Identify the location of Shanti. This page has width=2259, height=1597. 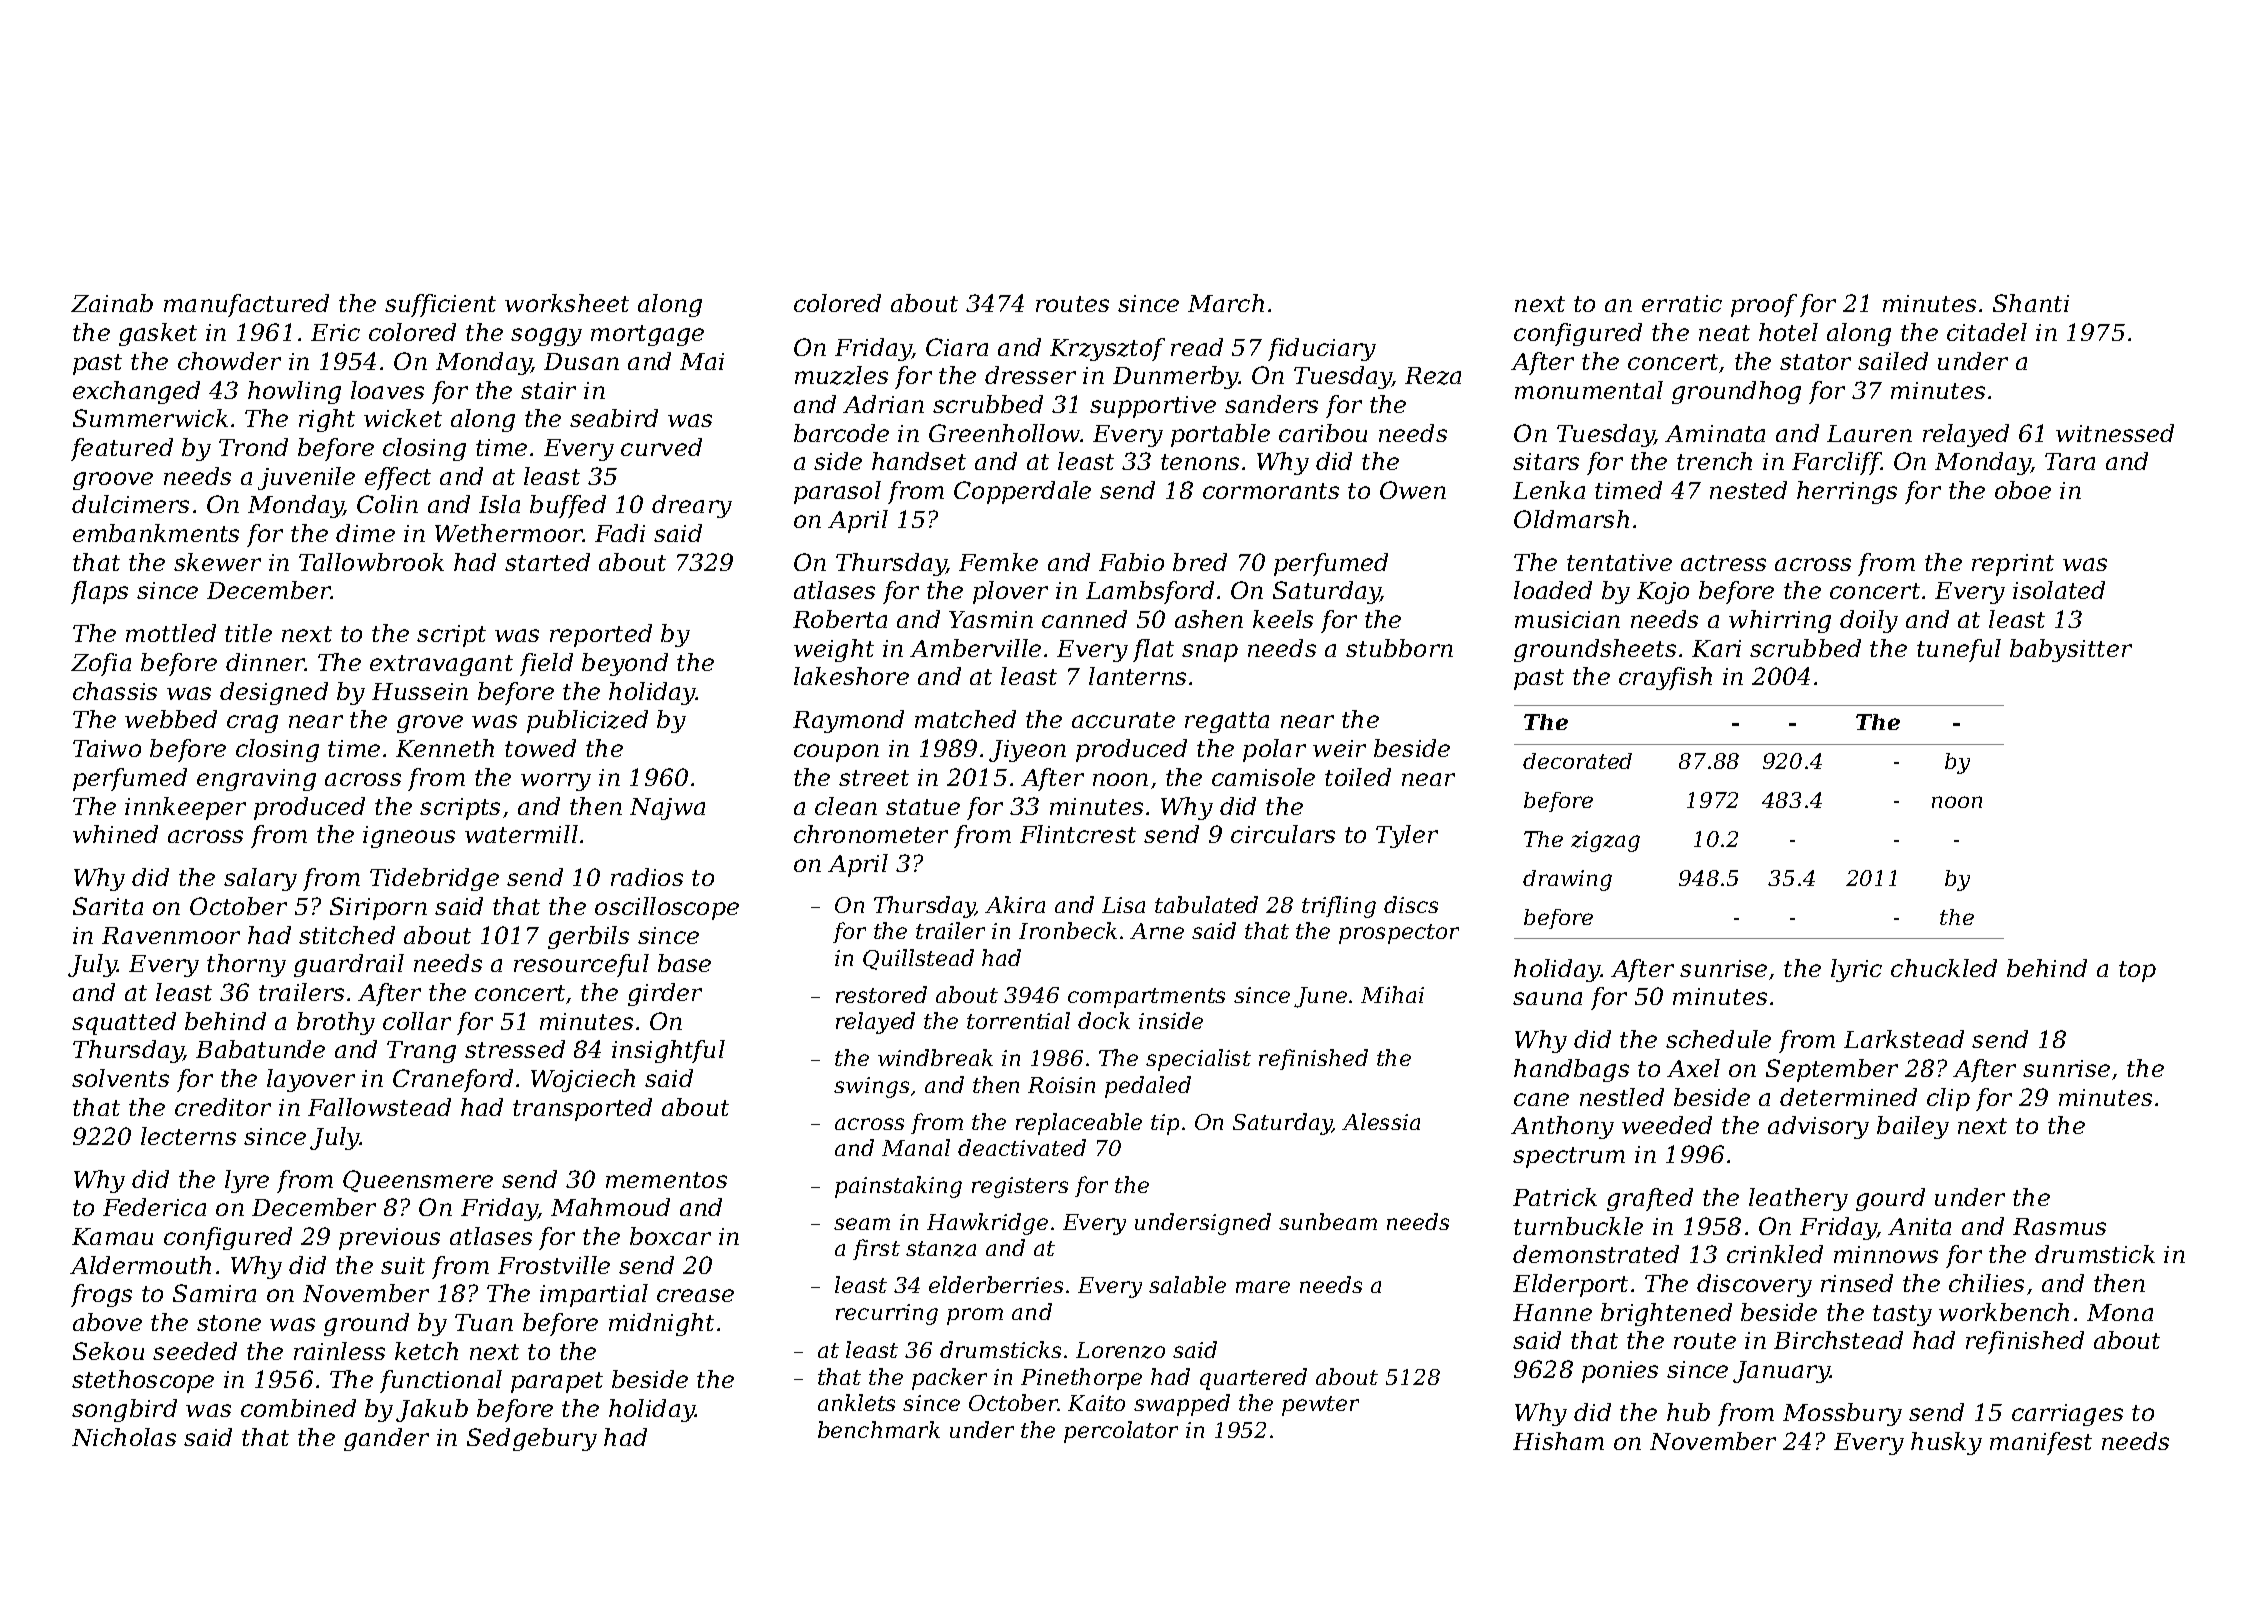
(2031, 303).
